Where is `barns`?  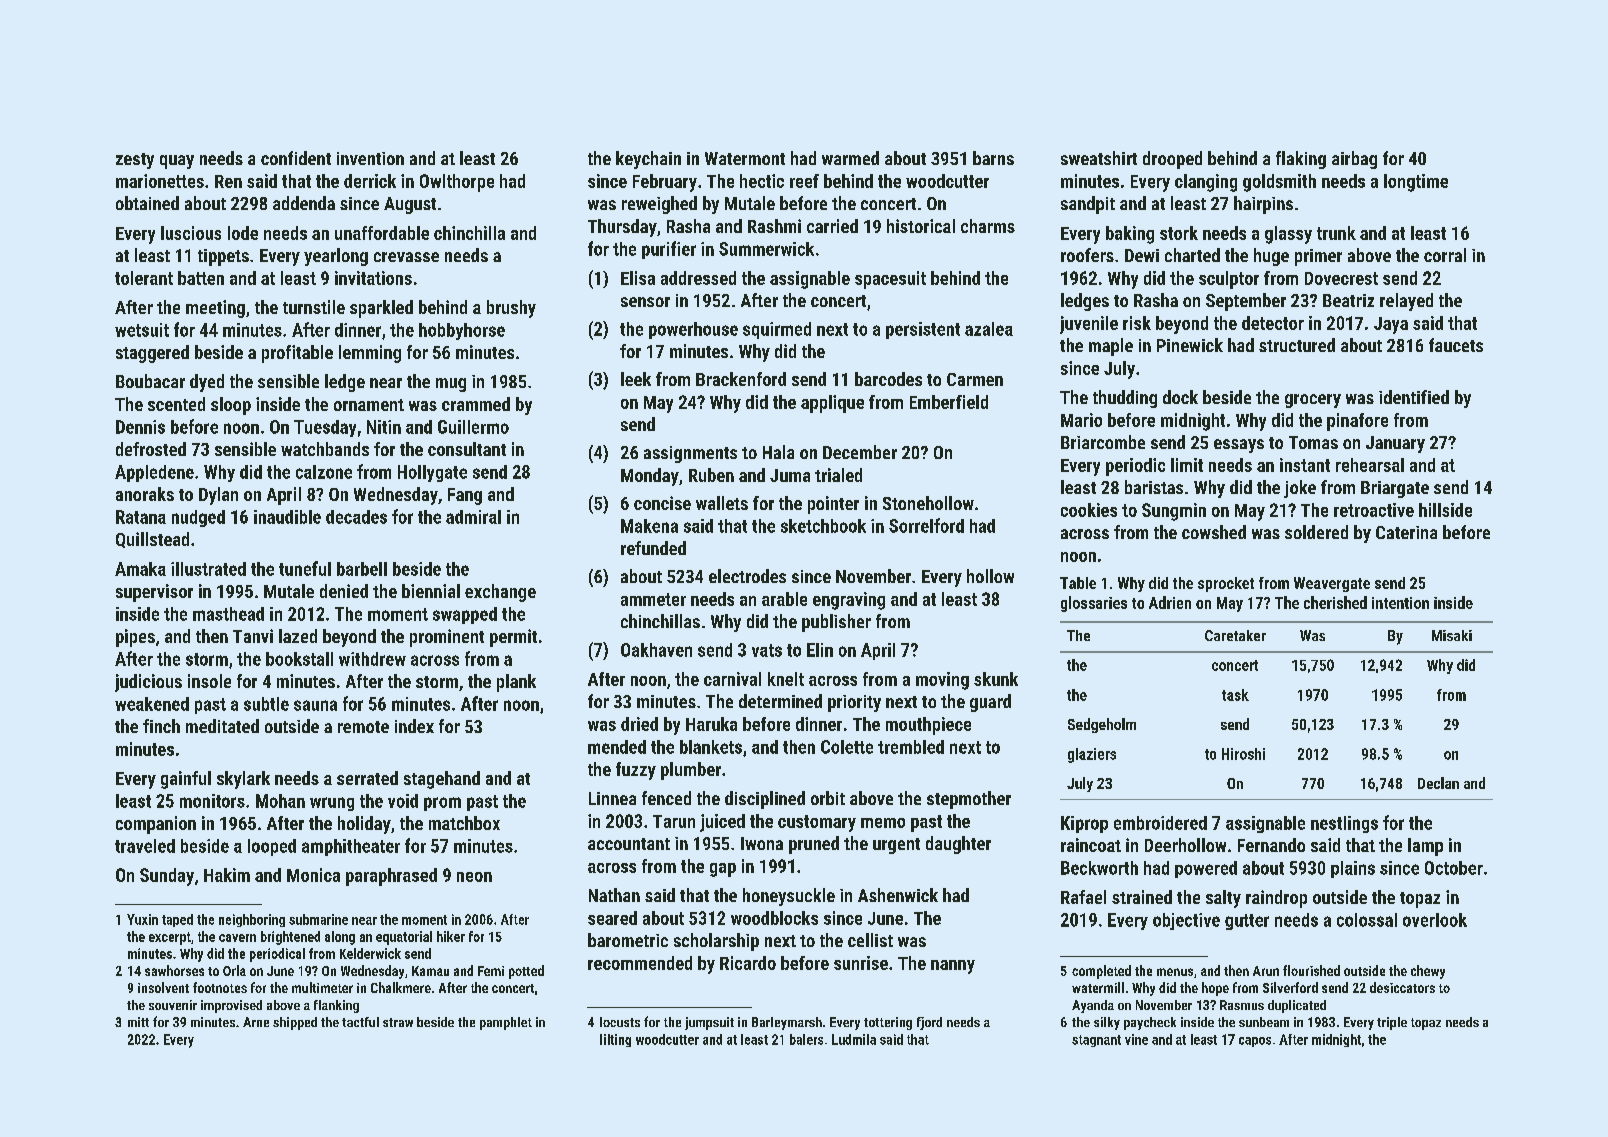 barns is located at coordinates (993, 158).
